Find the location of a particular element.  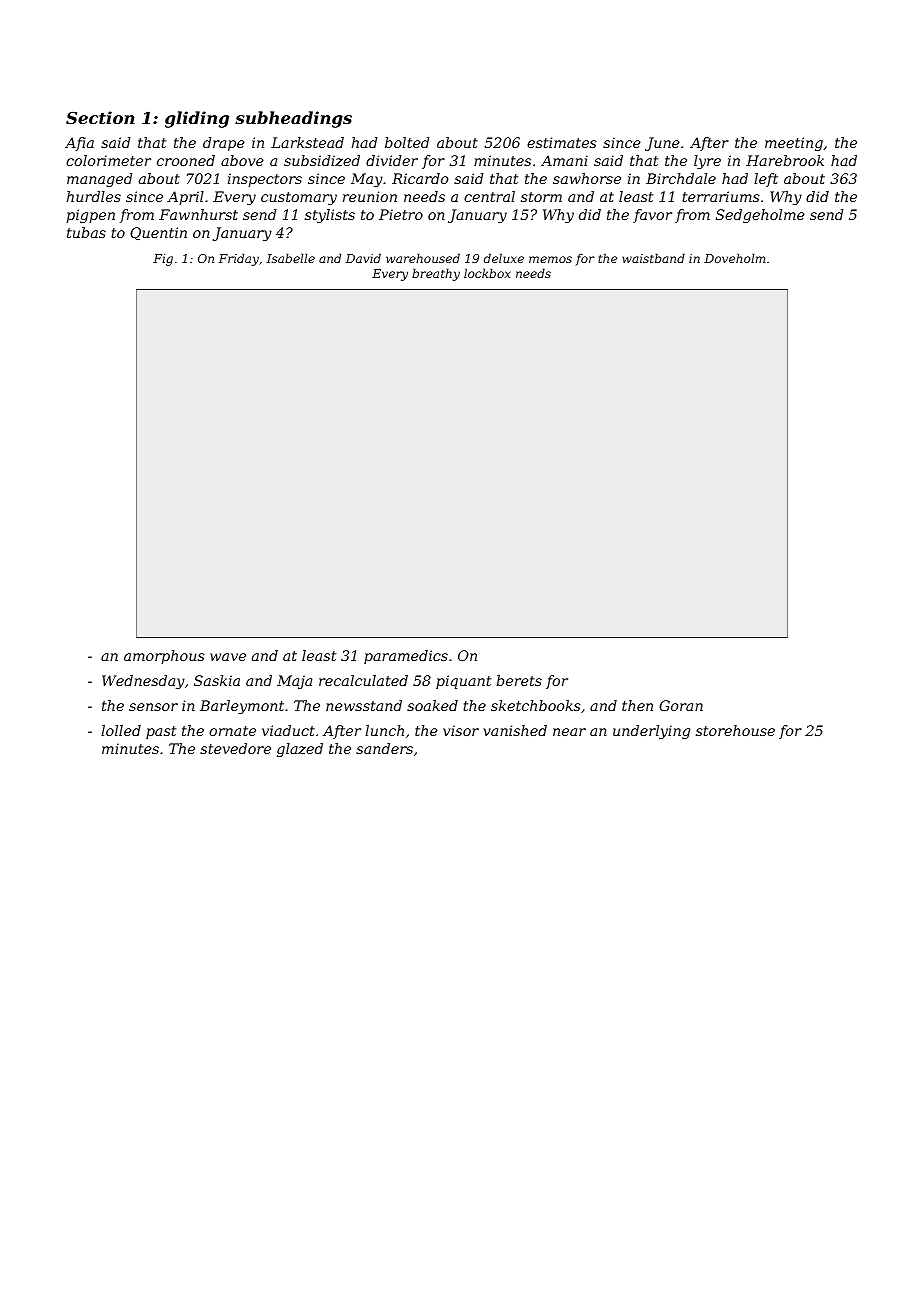

Doveholm is located at coordinates (735, 258).
